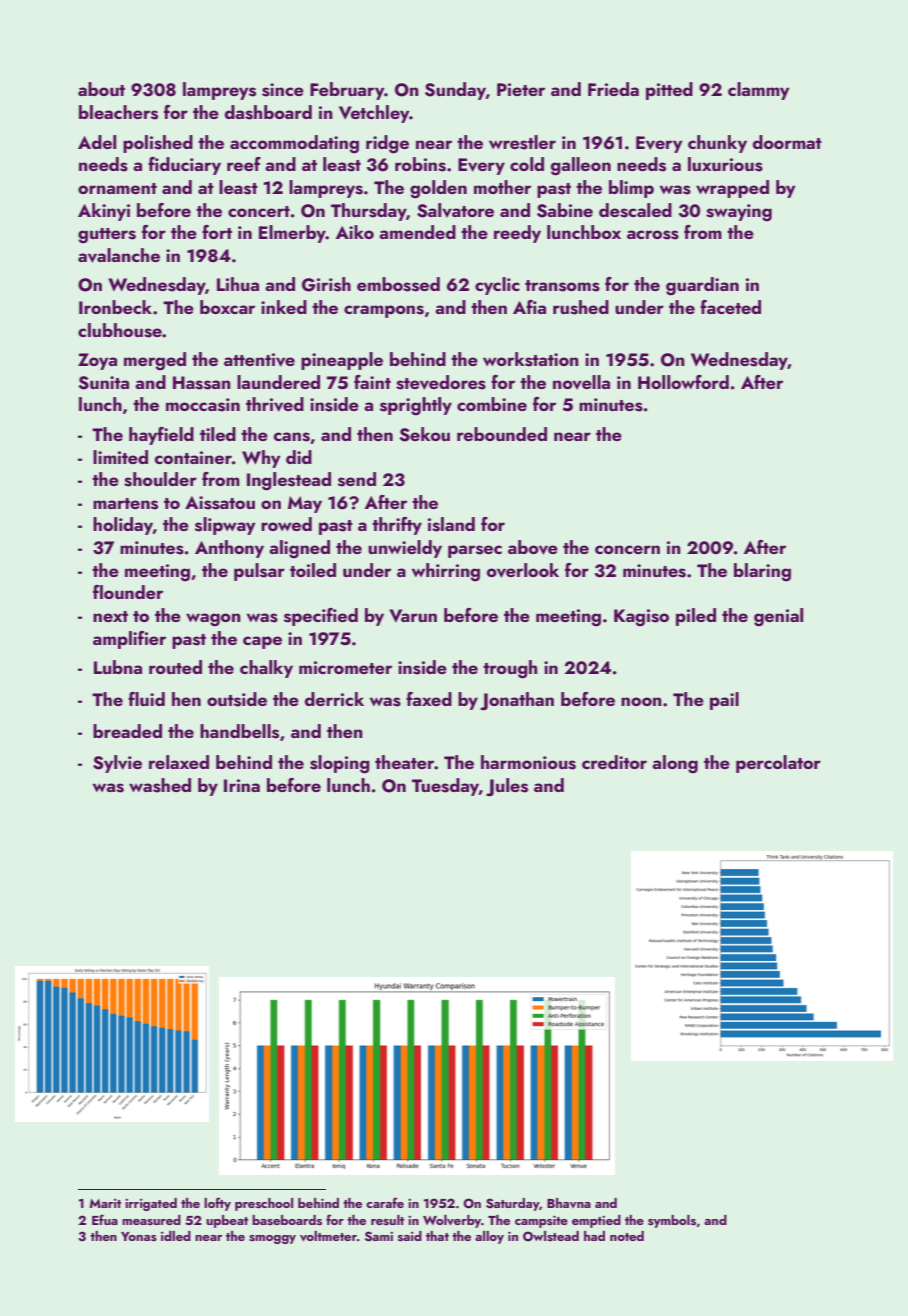 This screenshot has width=908, height=1316. Describe the element at coordinates (340, 764) in the screenshot. I see `sloping` at that location.
